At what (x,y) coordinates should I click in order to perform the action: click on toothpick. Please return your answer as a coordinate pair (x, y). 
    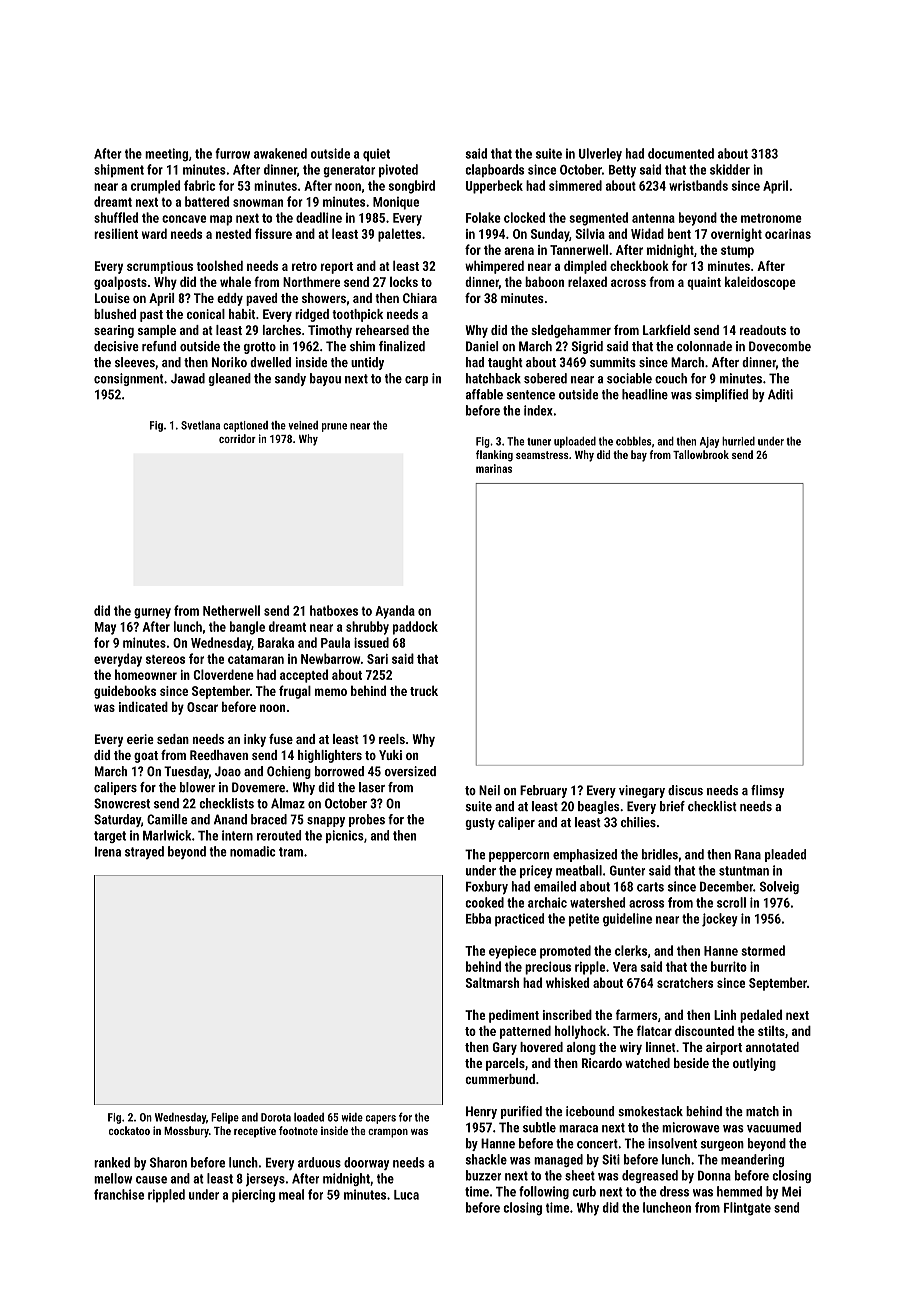
    Looking at the image, I should click on (357, 315).
